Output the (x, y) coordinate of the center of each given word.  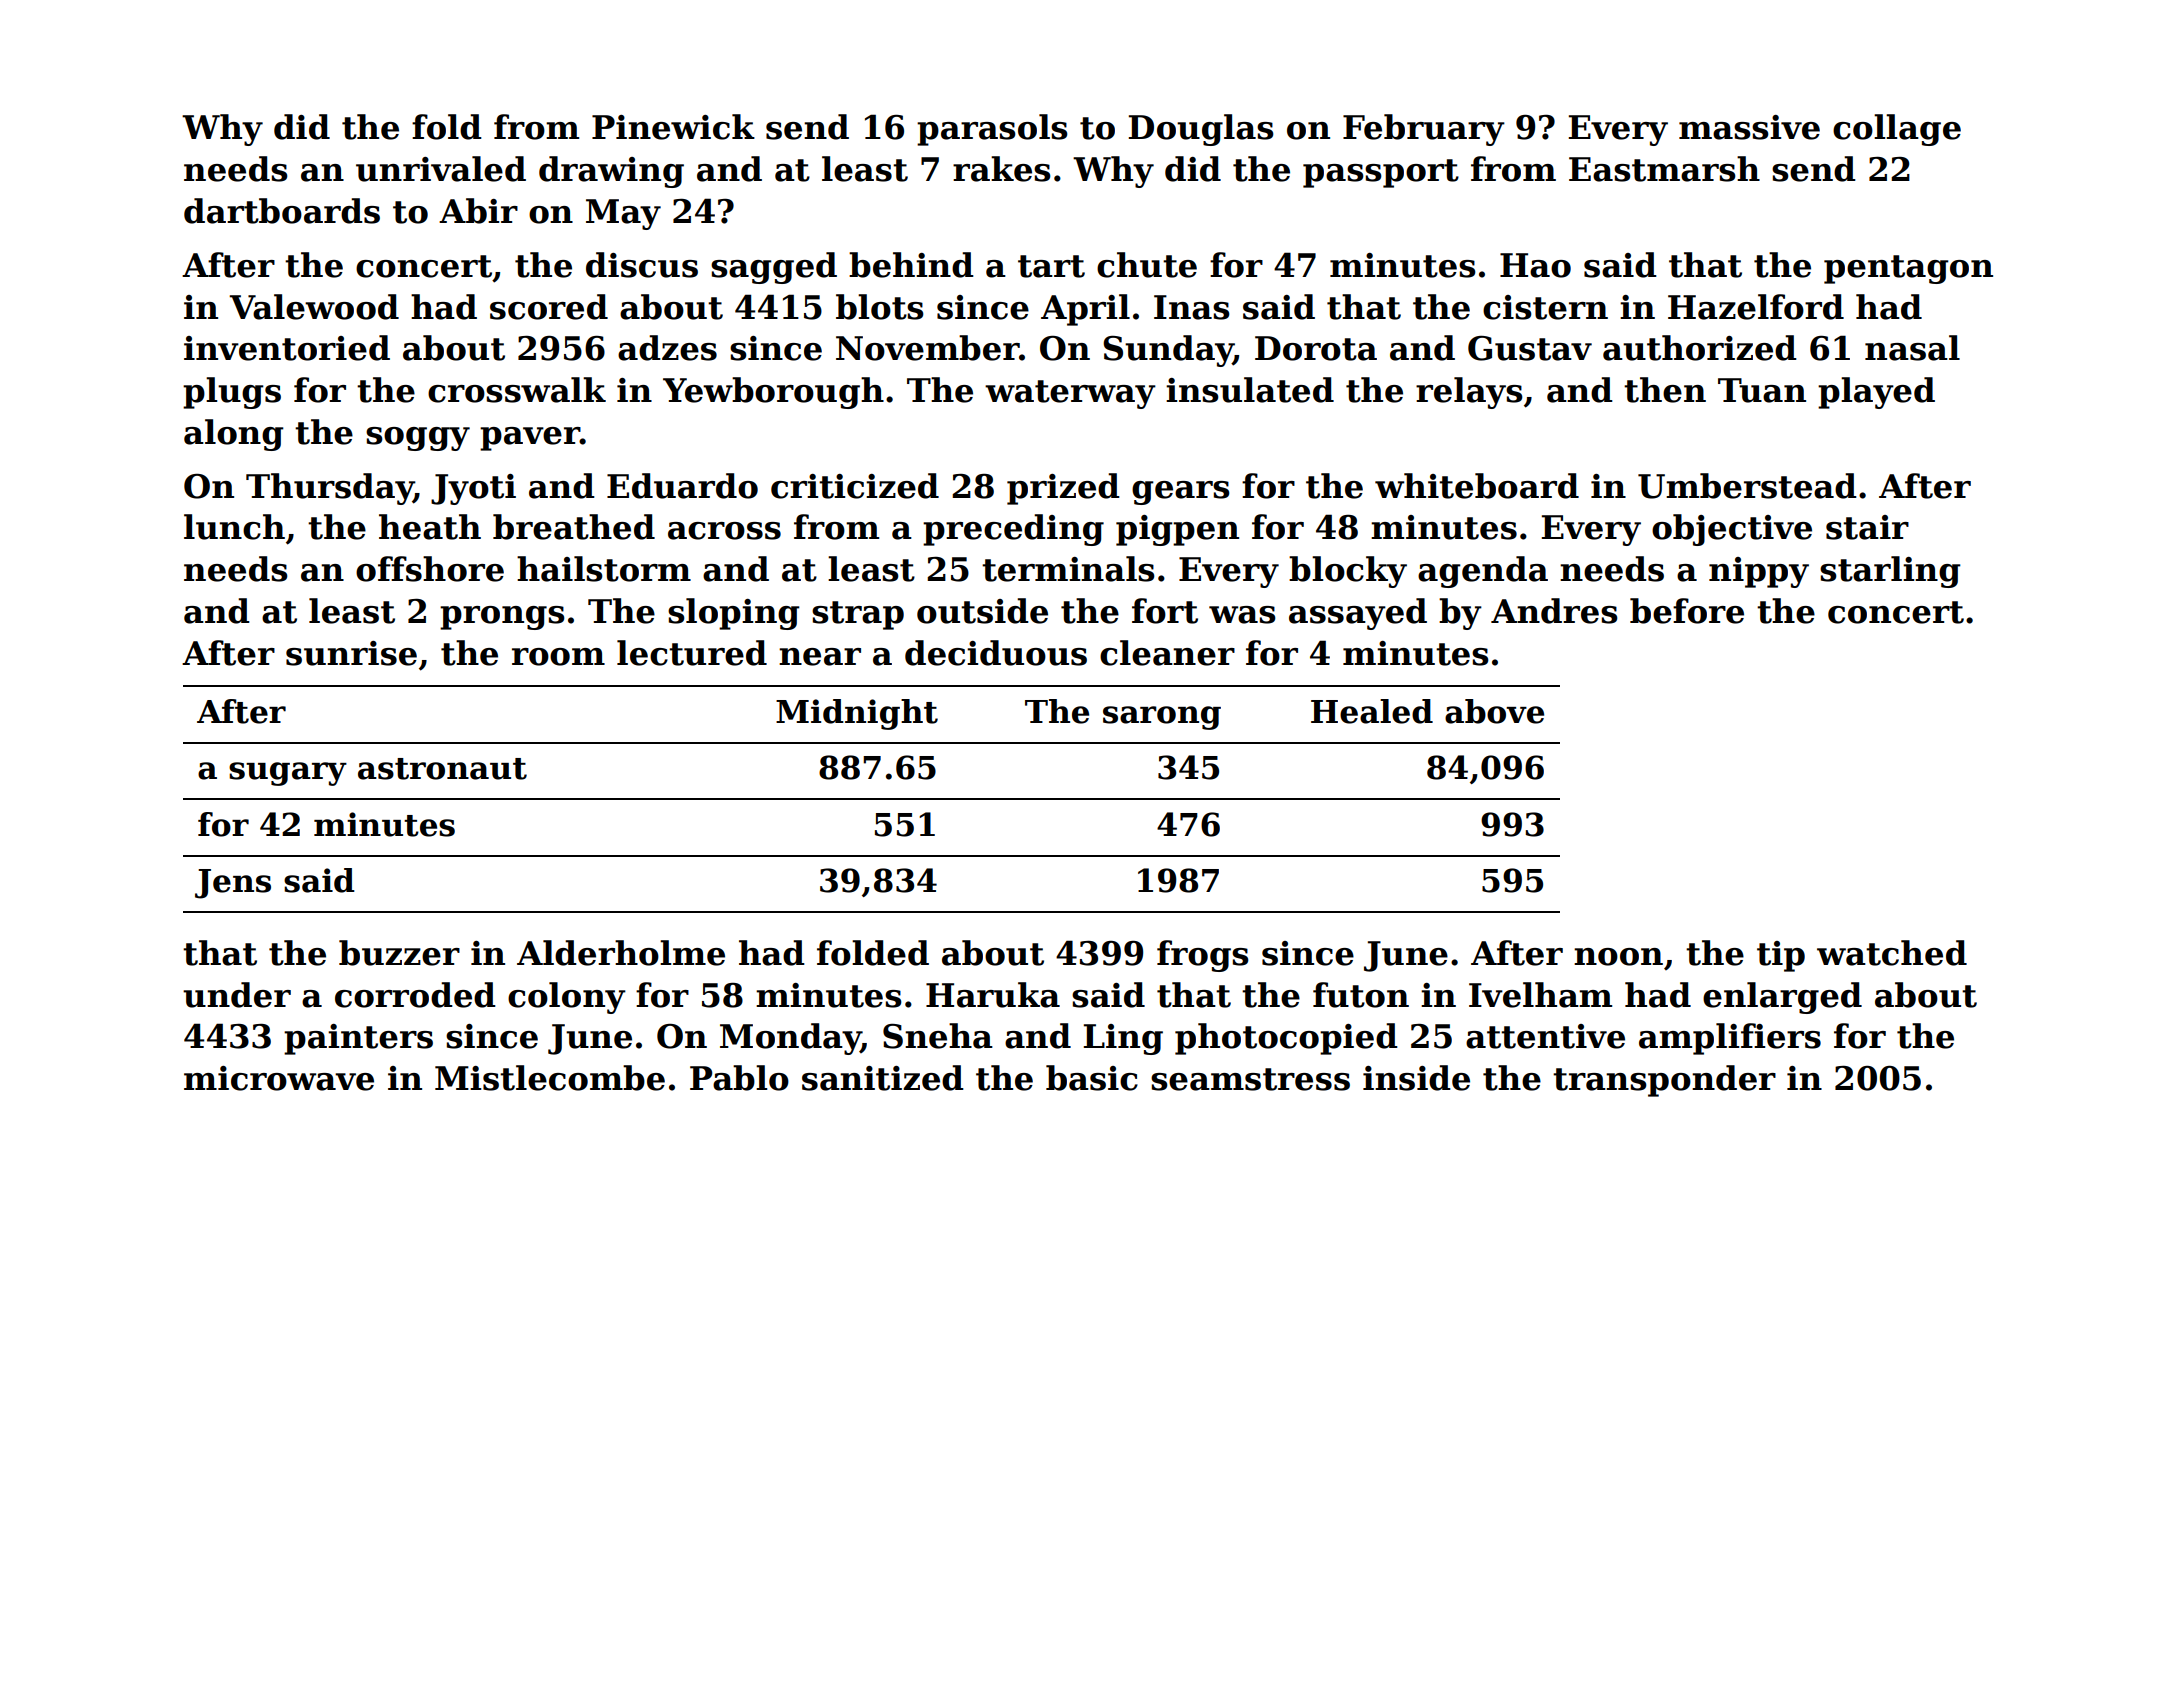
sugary (288, 774)
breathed (574, 527)
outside (982, 611)
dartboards (282, 211)
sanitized (883, 1078)
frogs (1203, 956)
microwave (279, 1078)
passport (1381, 173)
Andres (1554, 611)
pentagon (1908, 269)
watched (1892, 953)
